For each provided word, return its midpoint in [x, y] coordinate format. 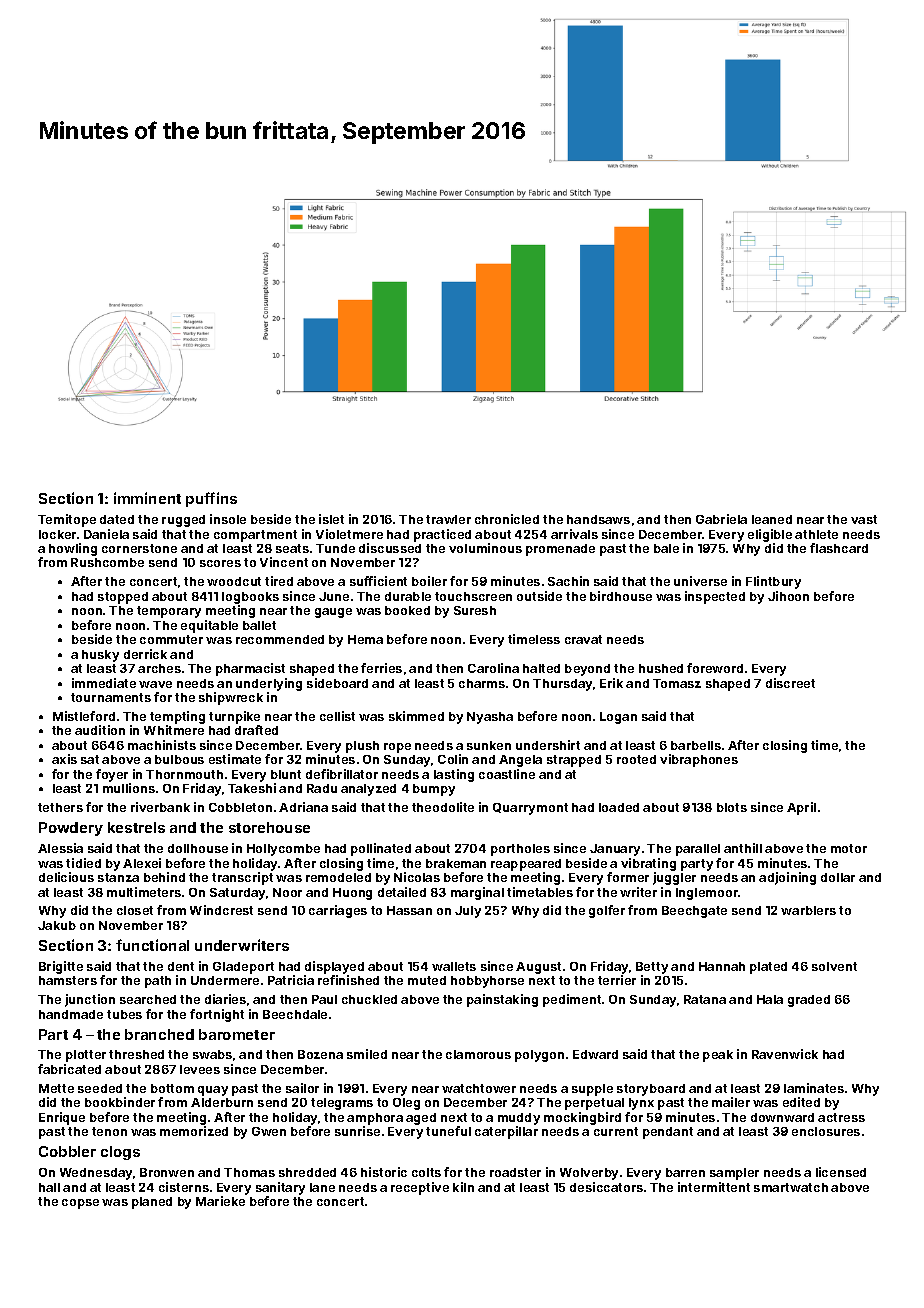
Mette [56, 1088]
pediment [572, 1000]
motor [849, 848]
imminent [147, 498]
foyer [112, 775]
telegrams [342, 1104]
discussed [390, 548]
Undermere [225, 980]
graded [809, 1001]
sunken [489, 745]
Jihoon [788, 596]
